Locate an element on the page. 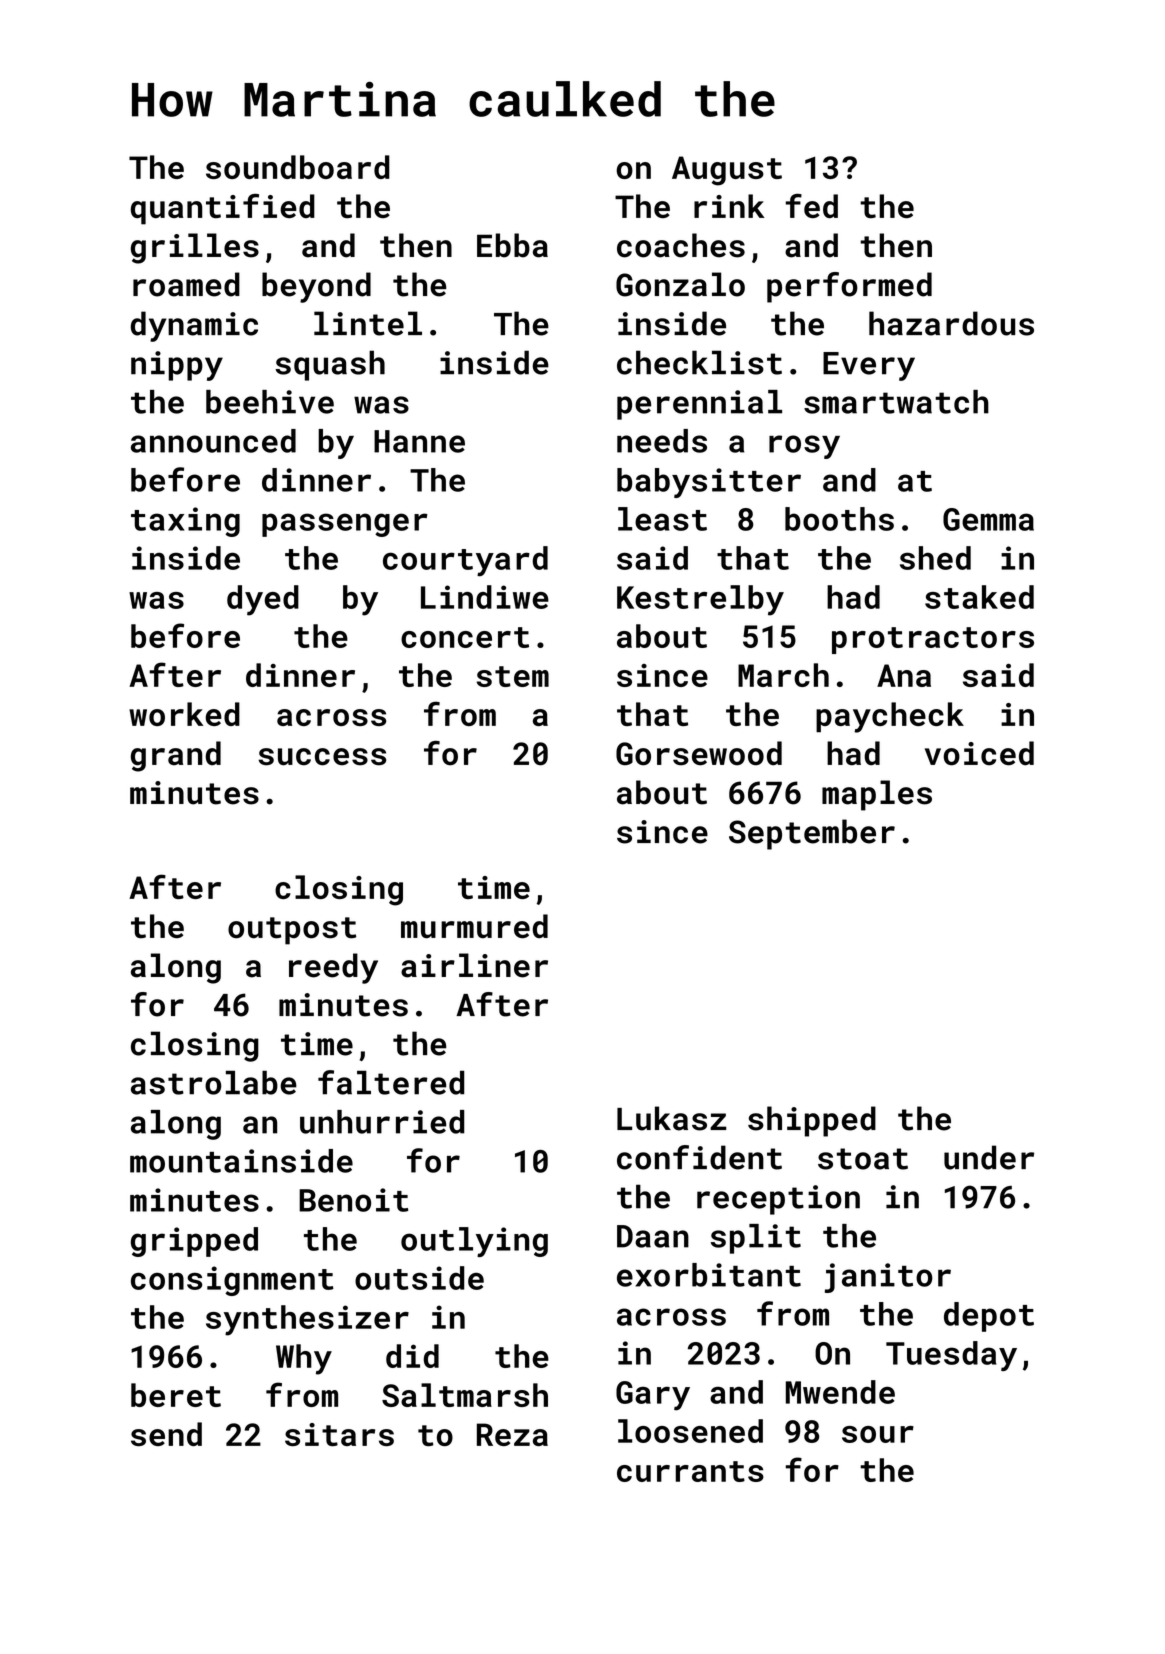 Image resolution: width=1165 pixels, height=1654 pixels. grilles is located at coordinates (195, 248).
